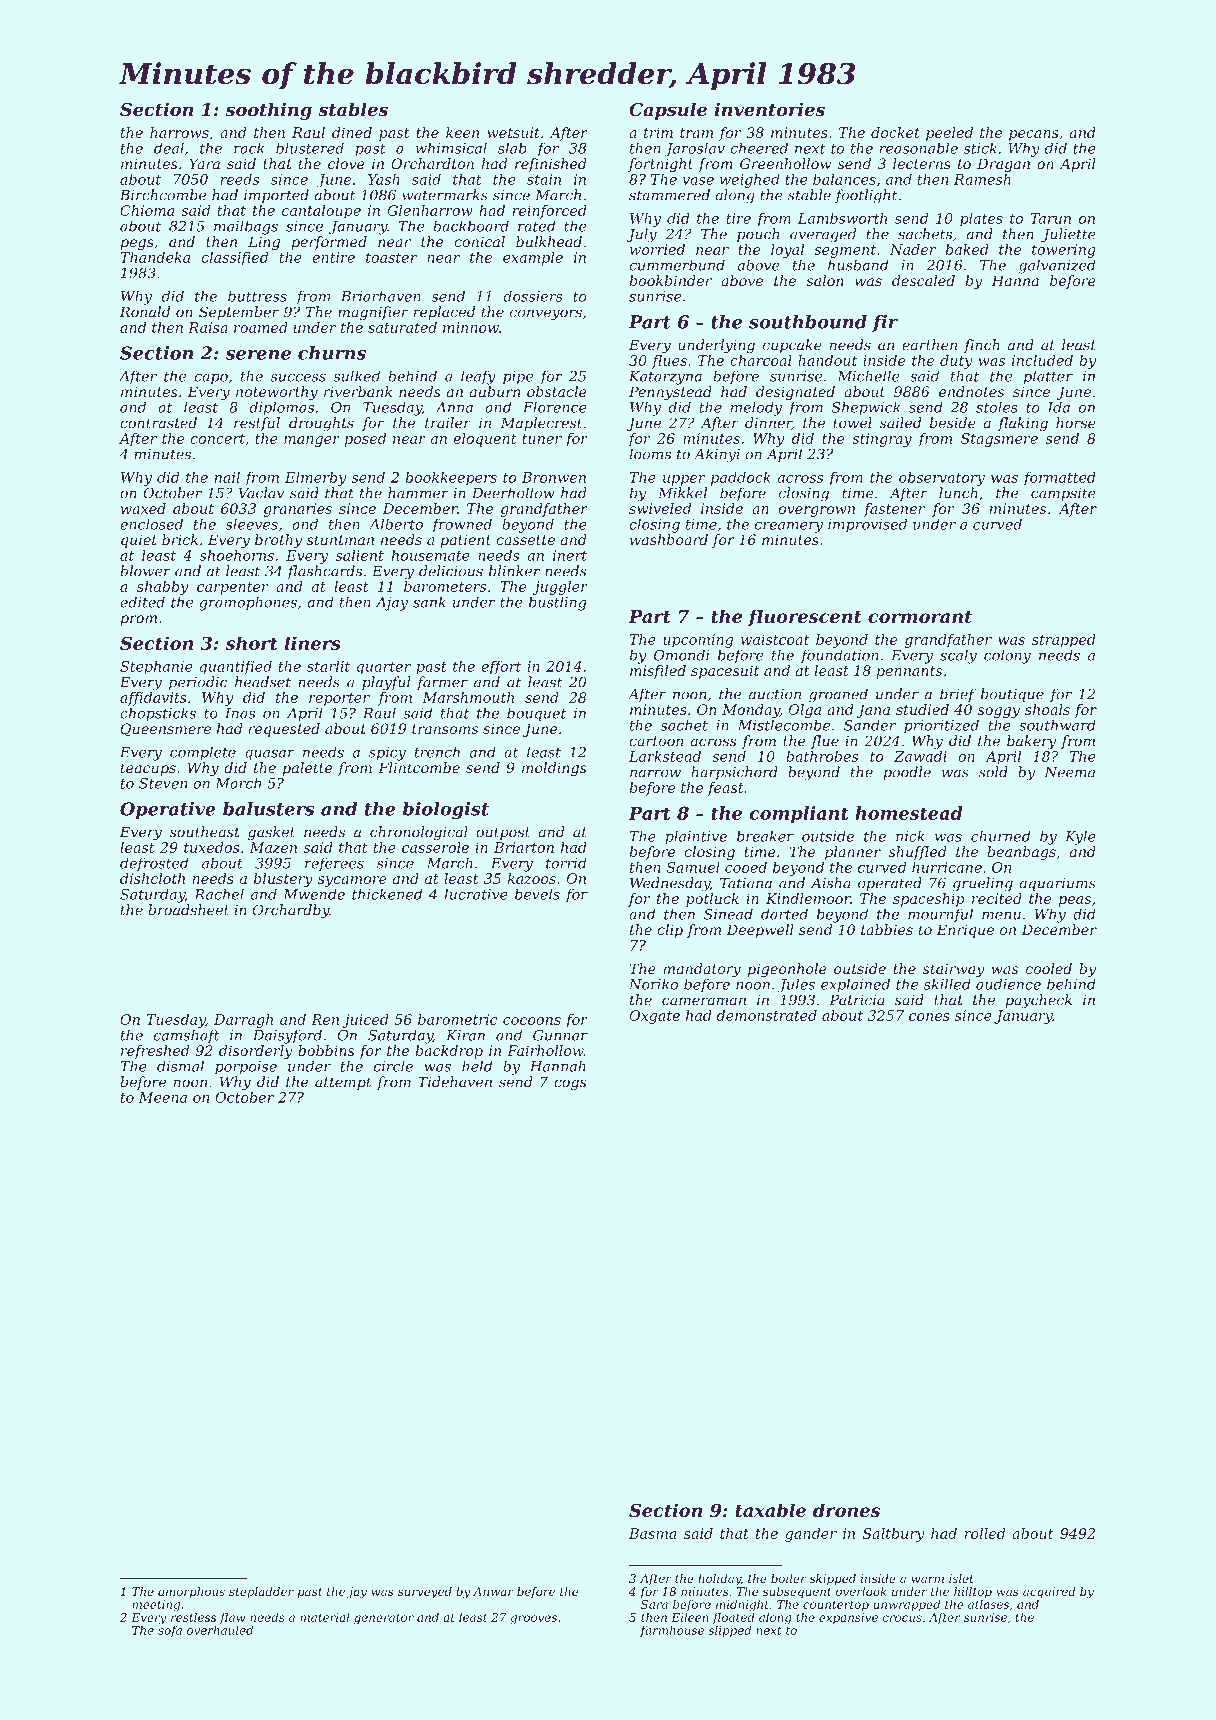 The height and width of the page is (1720, 1216). Describe the element at coordinates (425, 1593) in the page. I see `surveyed` at that location.
